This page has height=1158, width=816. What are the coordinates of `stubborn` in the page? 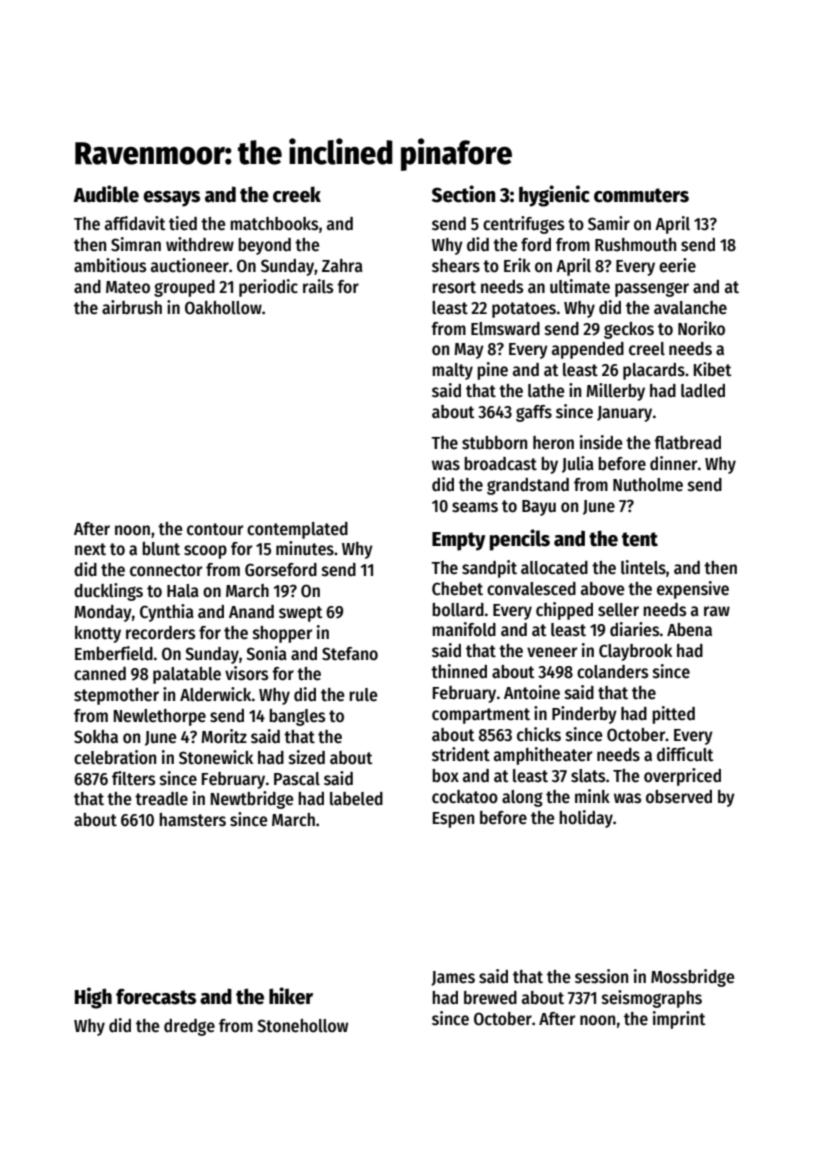 It's located at (494, 443).
